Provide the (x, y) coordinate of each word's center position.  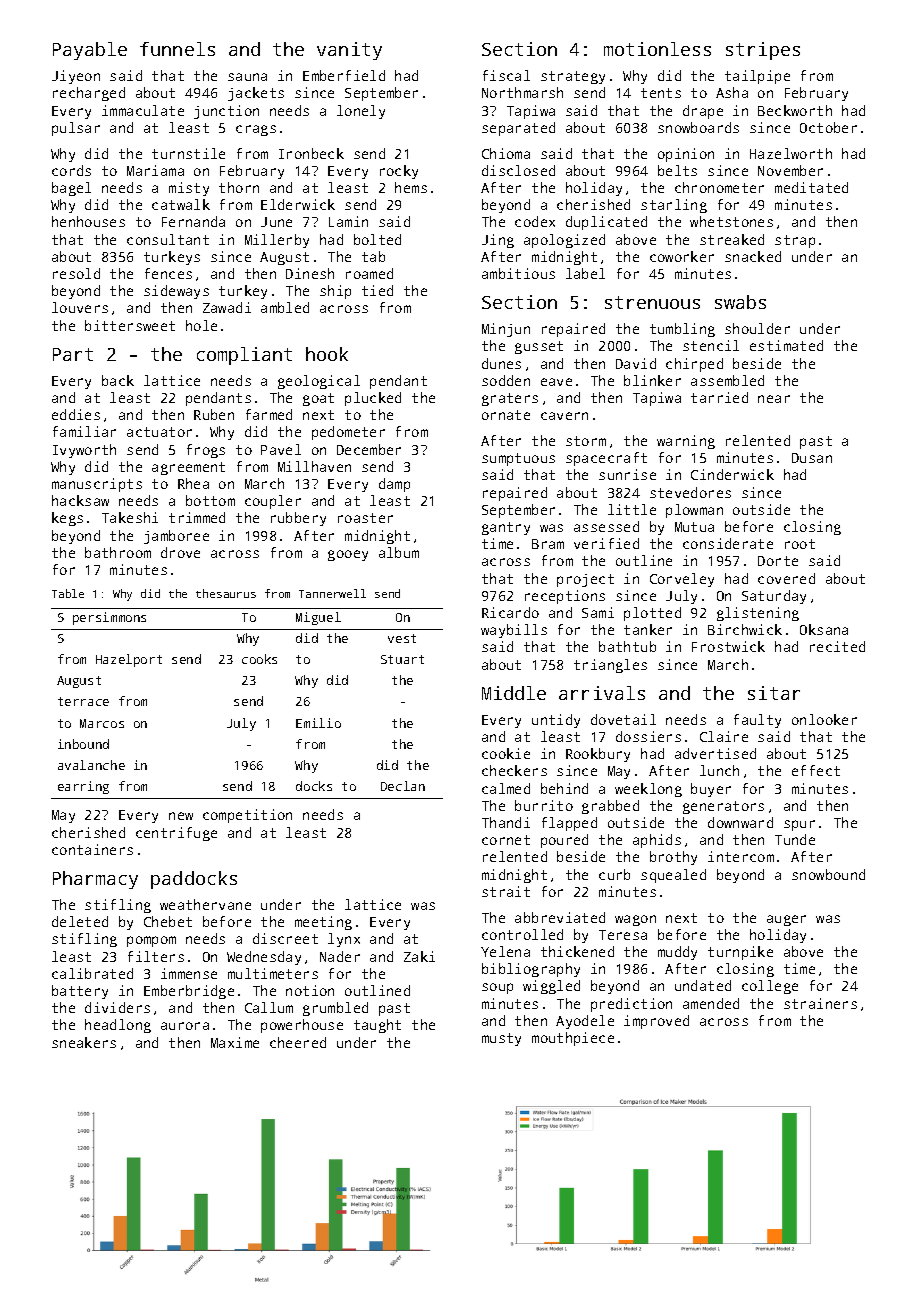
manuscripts (97, 485)
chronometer (719, 187)
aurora (185, 1026)
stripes (763, 51)
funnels (177, 49)
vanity (349, 51)
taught (377, 1026)
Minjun (506, 330)
